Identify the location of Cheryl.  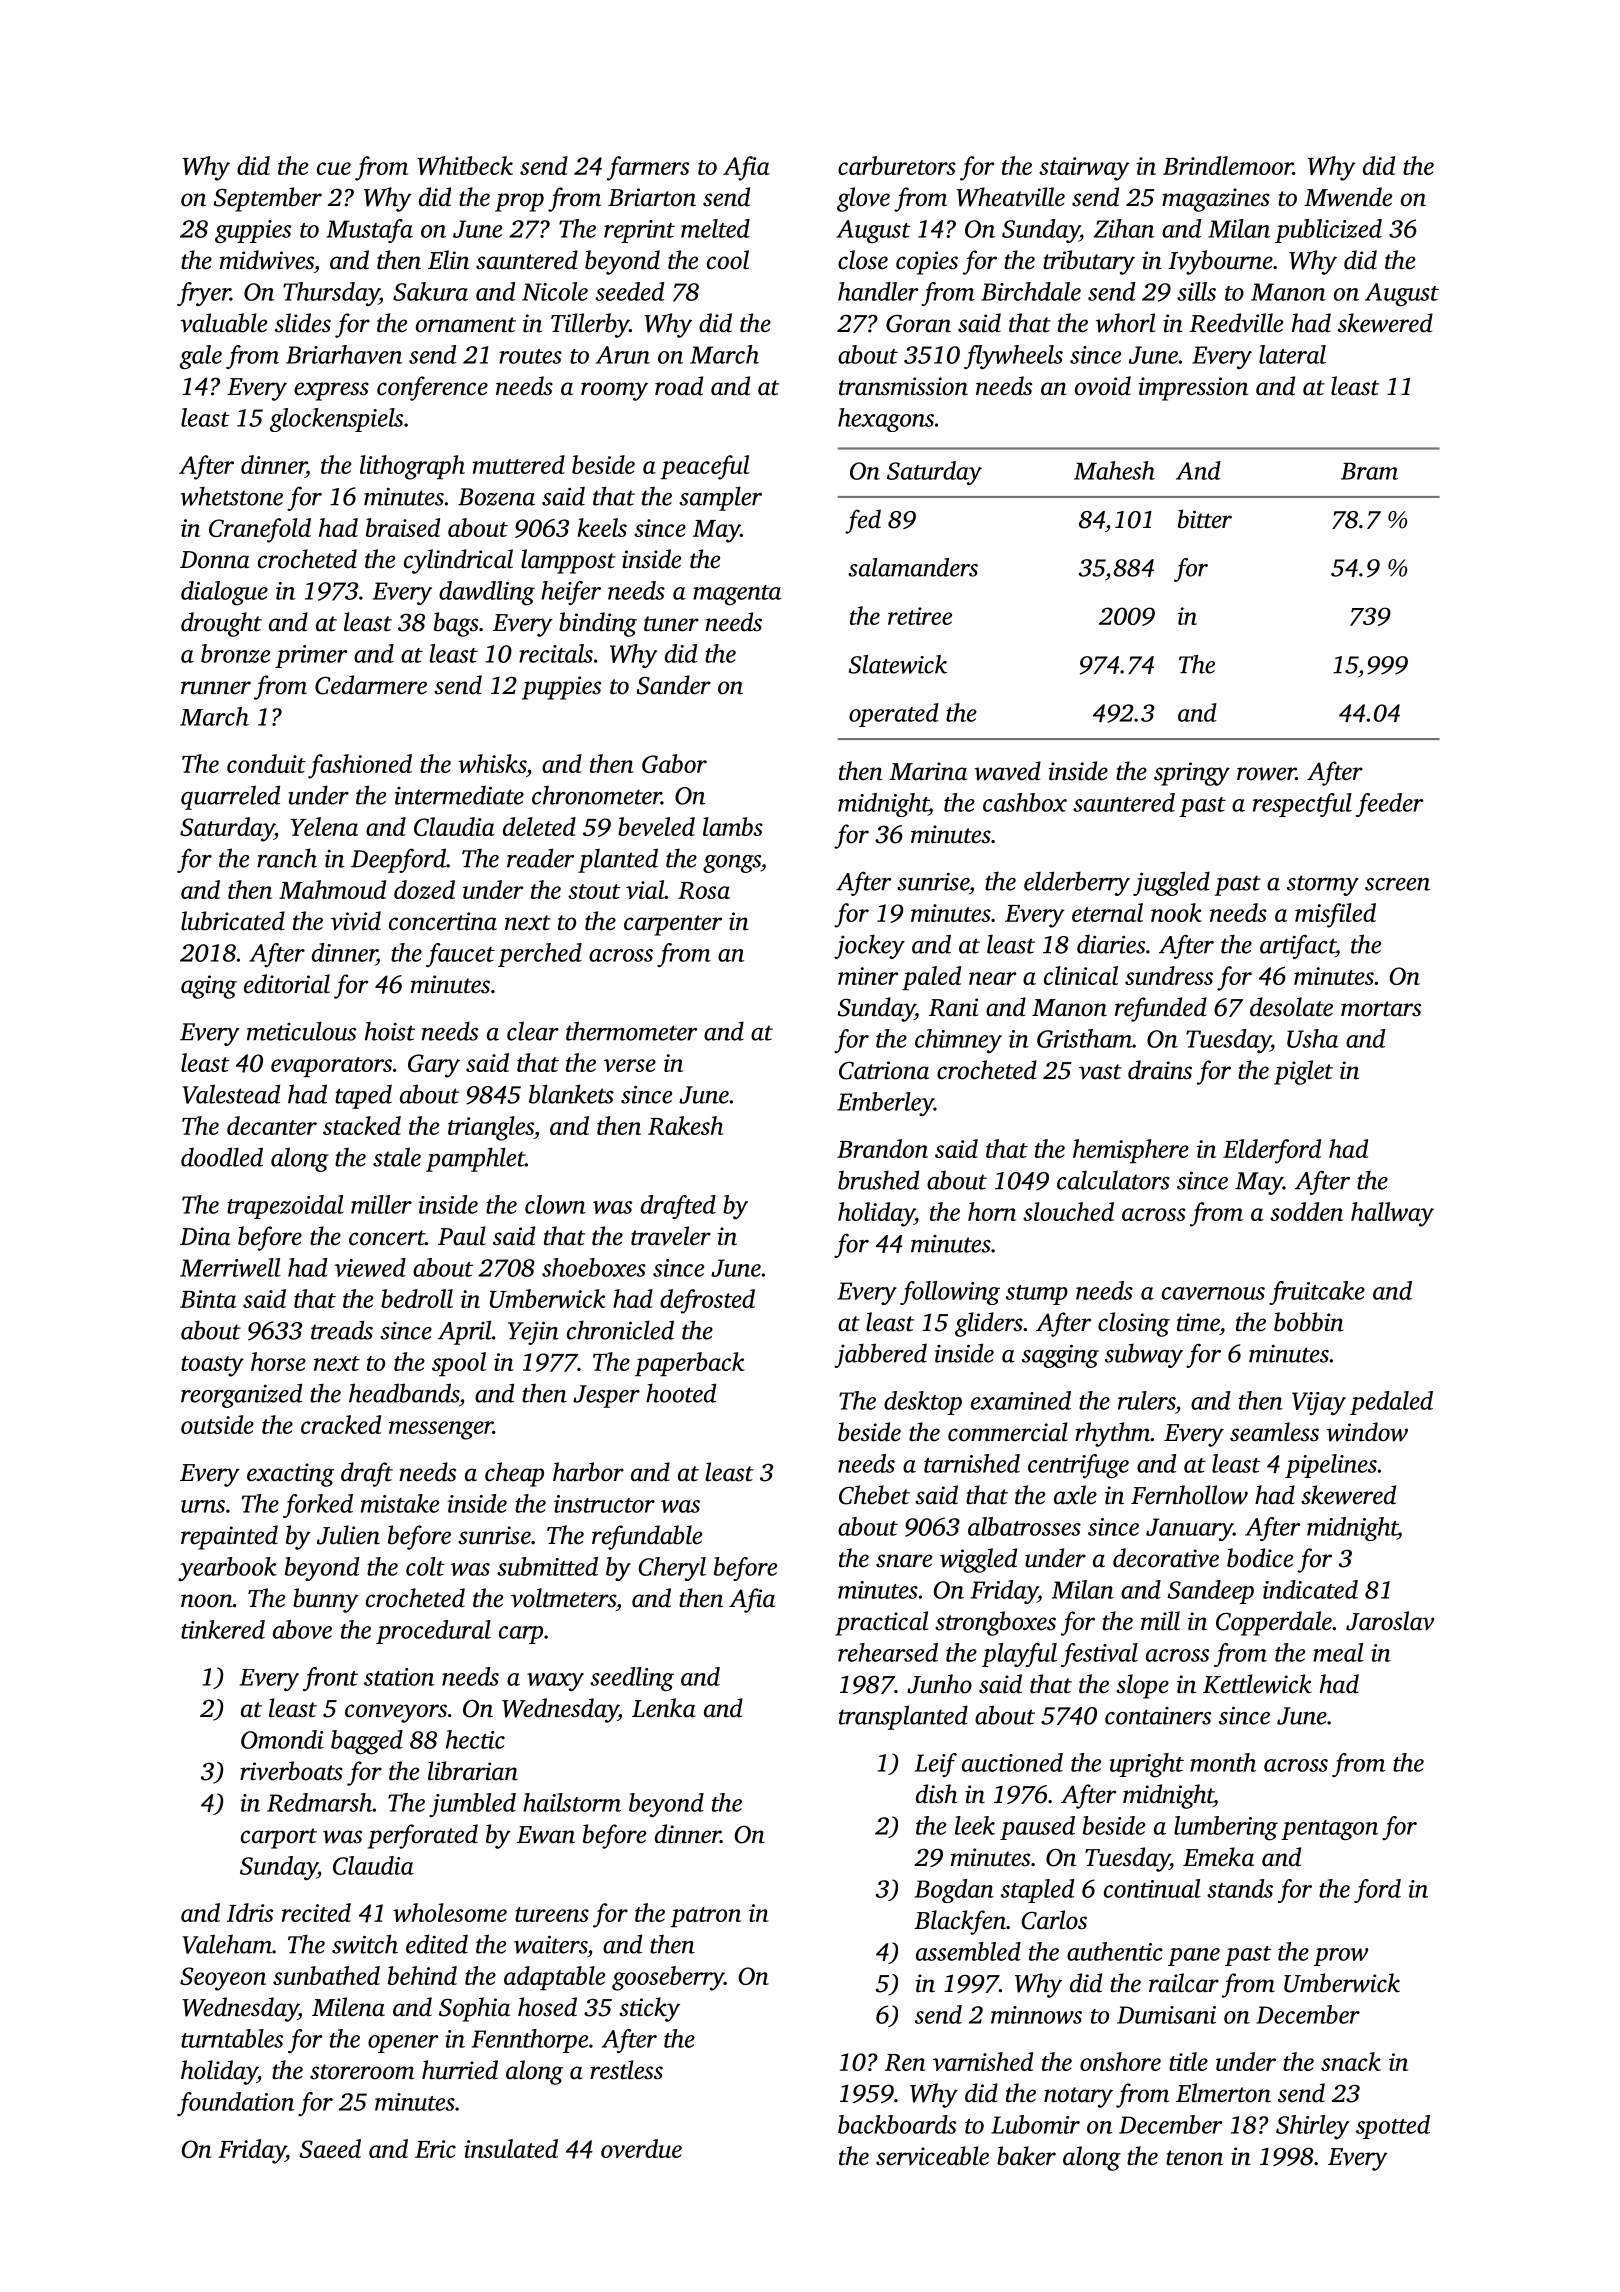
(672, 1569).
